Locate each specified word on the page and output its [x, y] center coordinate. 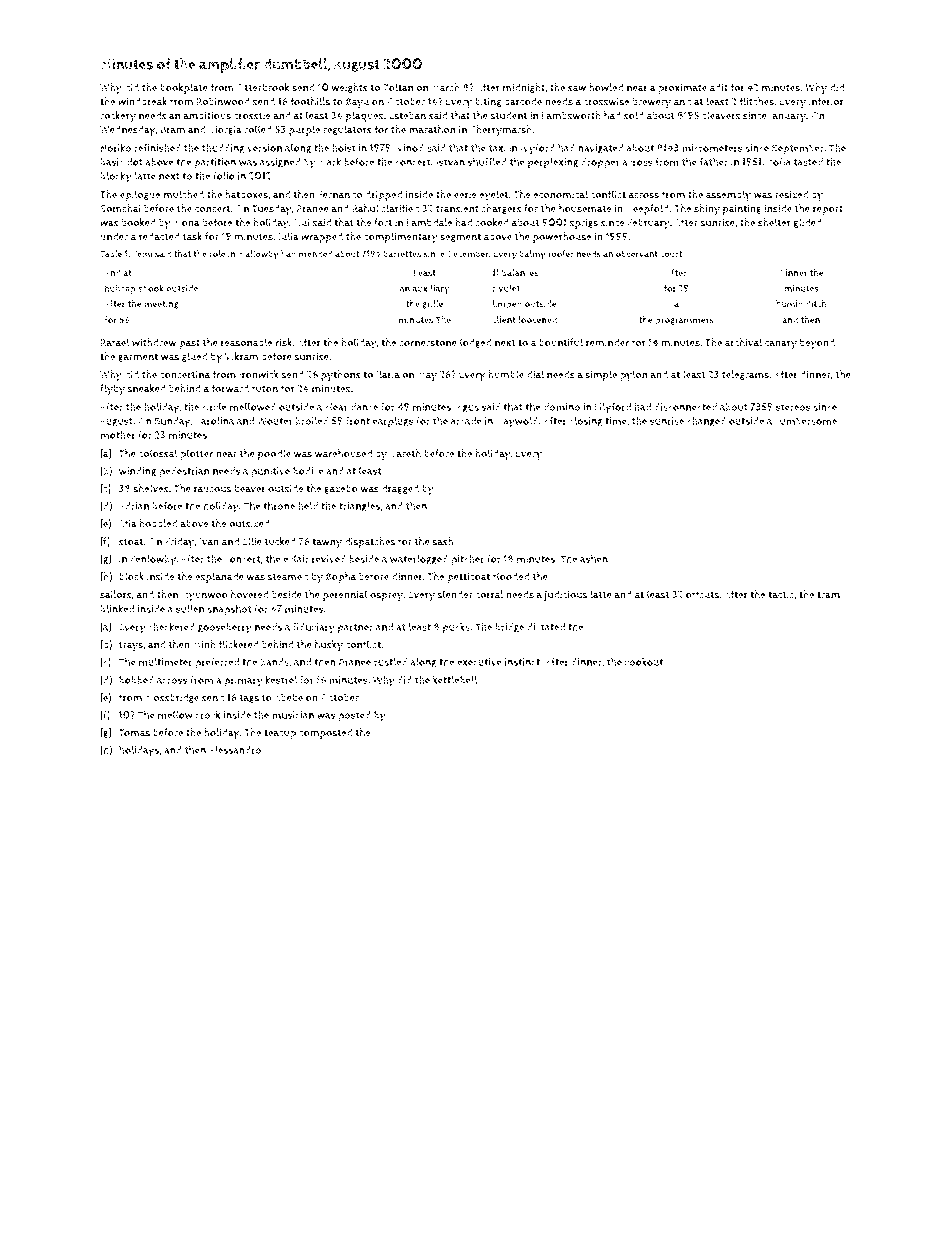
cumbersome [806, 421]
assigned [280, 163]
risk [284, 342]
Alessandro [235, 750]
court [671, 254]
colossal [158, 453]
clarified [400, 208]
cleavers [721, 115]
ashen [594, 558]
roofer [561, 254]
